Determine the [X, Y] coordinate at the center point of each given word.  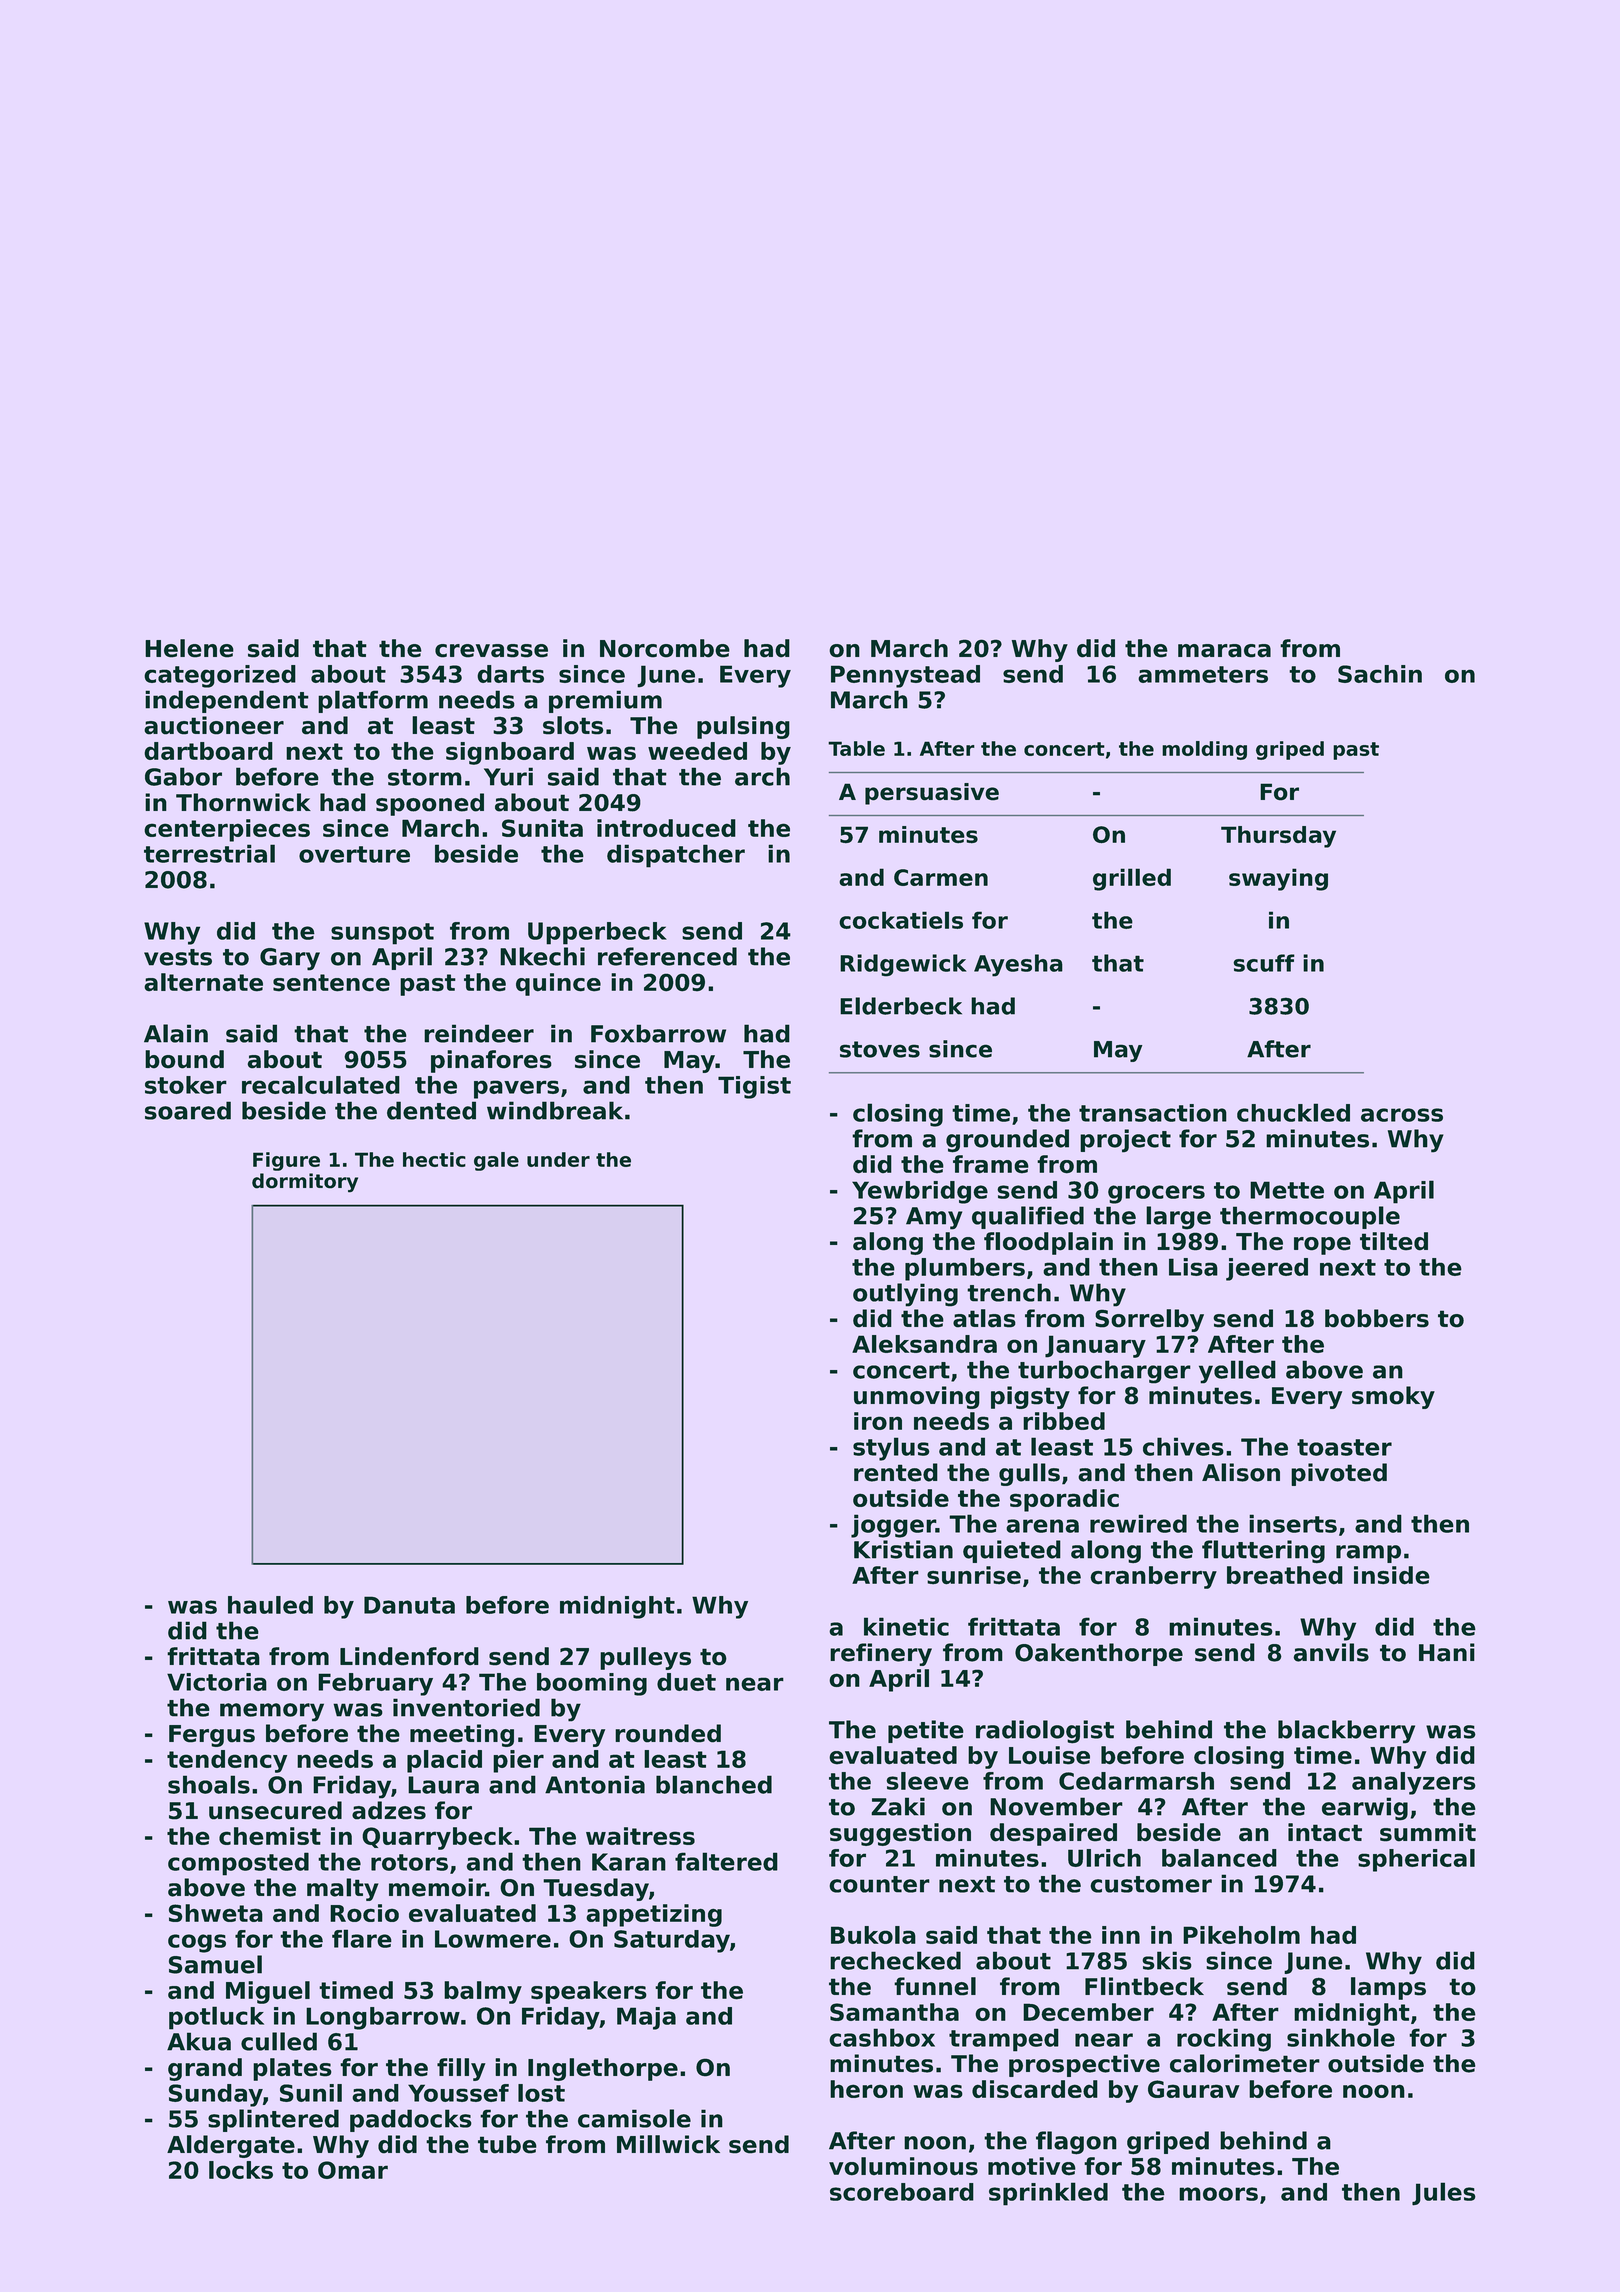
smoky [1393, 1397]
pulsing [743, 727]
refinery [881, 1654]
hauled [270, 1605]
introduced [666, 828]
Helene [189, 648]
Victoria [217, 1682]
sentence [331, 983]
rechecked [895, 1960]
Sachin [1380, 674]
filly [461, 2069]
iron [878, 1421]
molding [1204, 750]
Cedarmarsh [1136, 1781]
